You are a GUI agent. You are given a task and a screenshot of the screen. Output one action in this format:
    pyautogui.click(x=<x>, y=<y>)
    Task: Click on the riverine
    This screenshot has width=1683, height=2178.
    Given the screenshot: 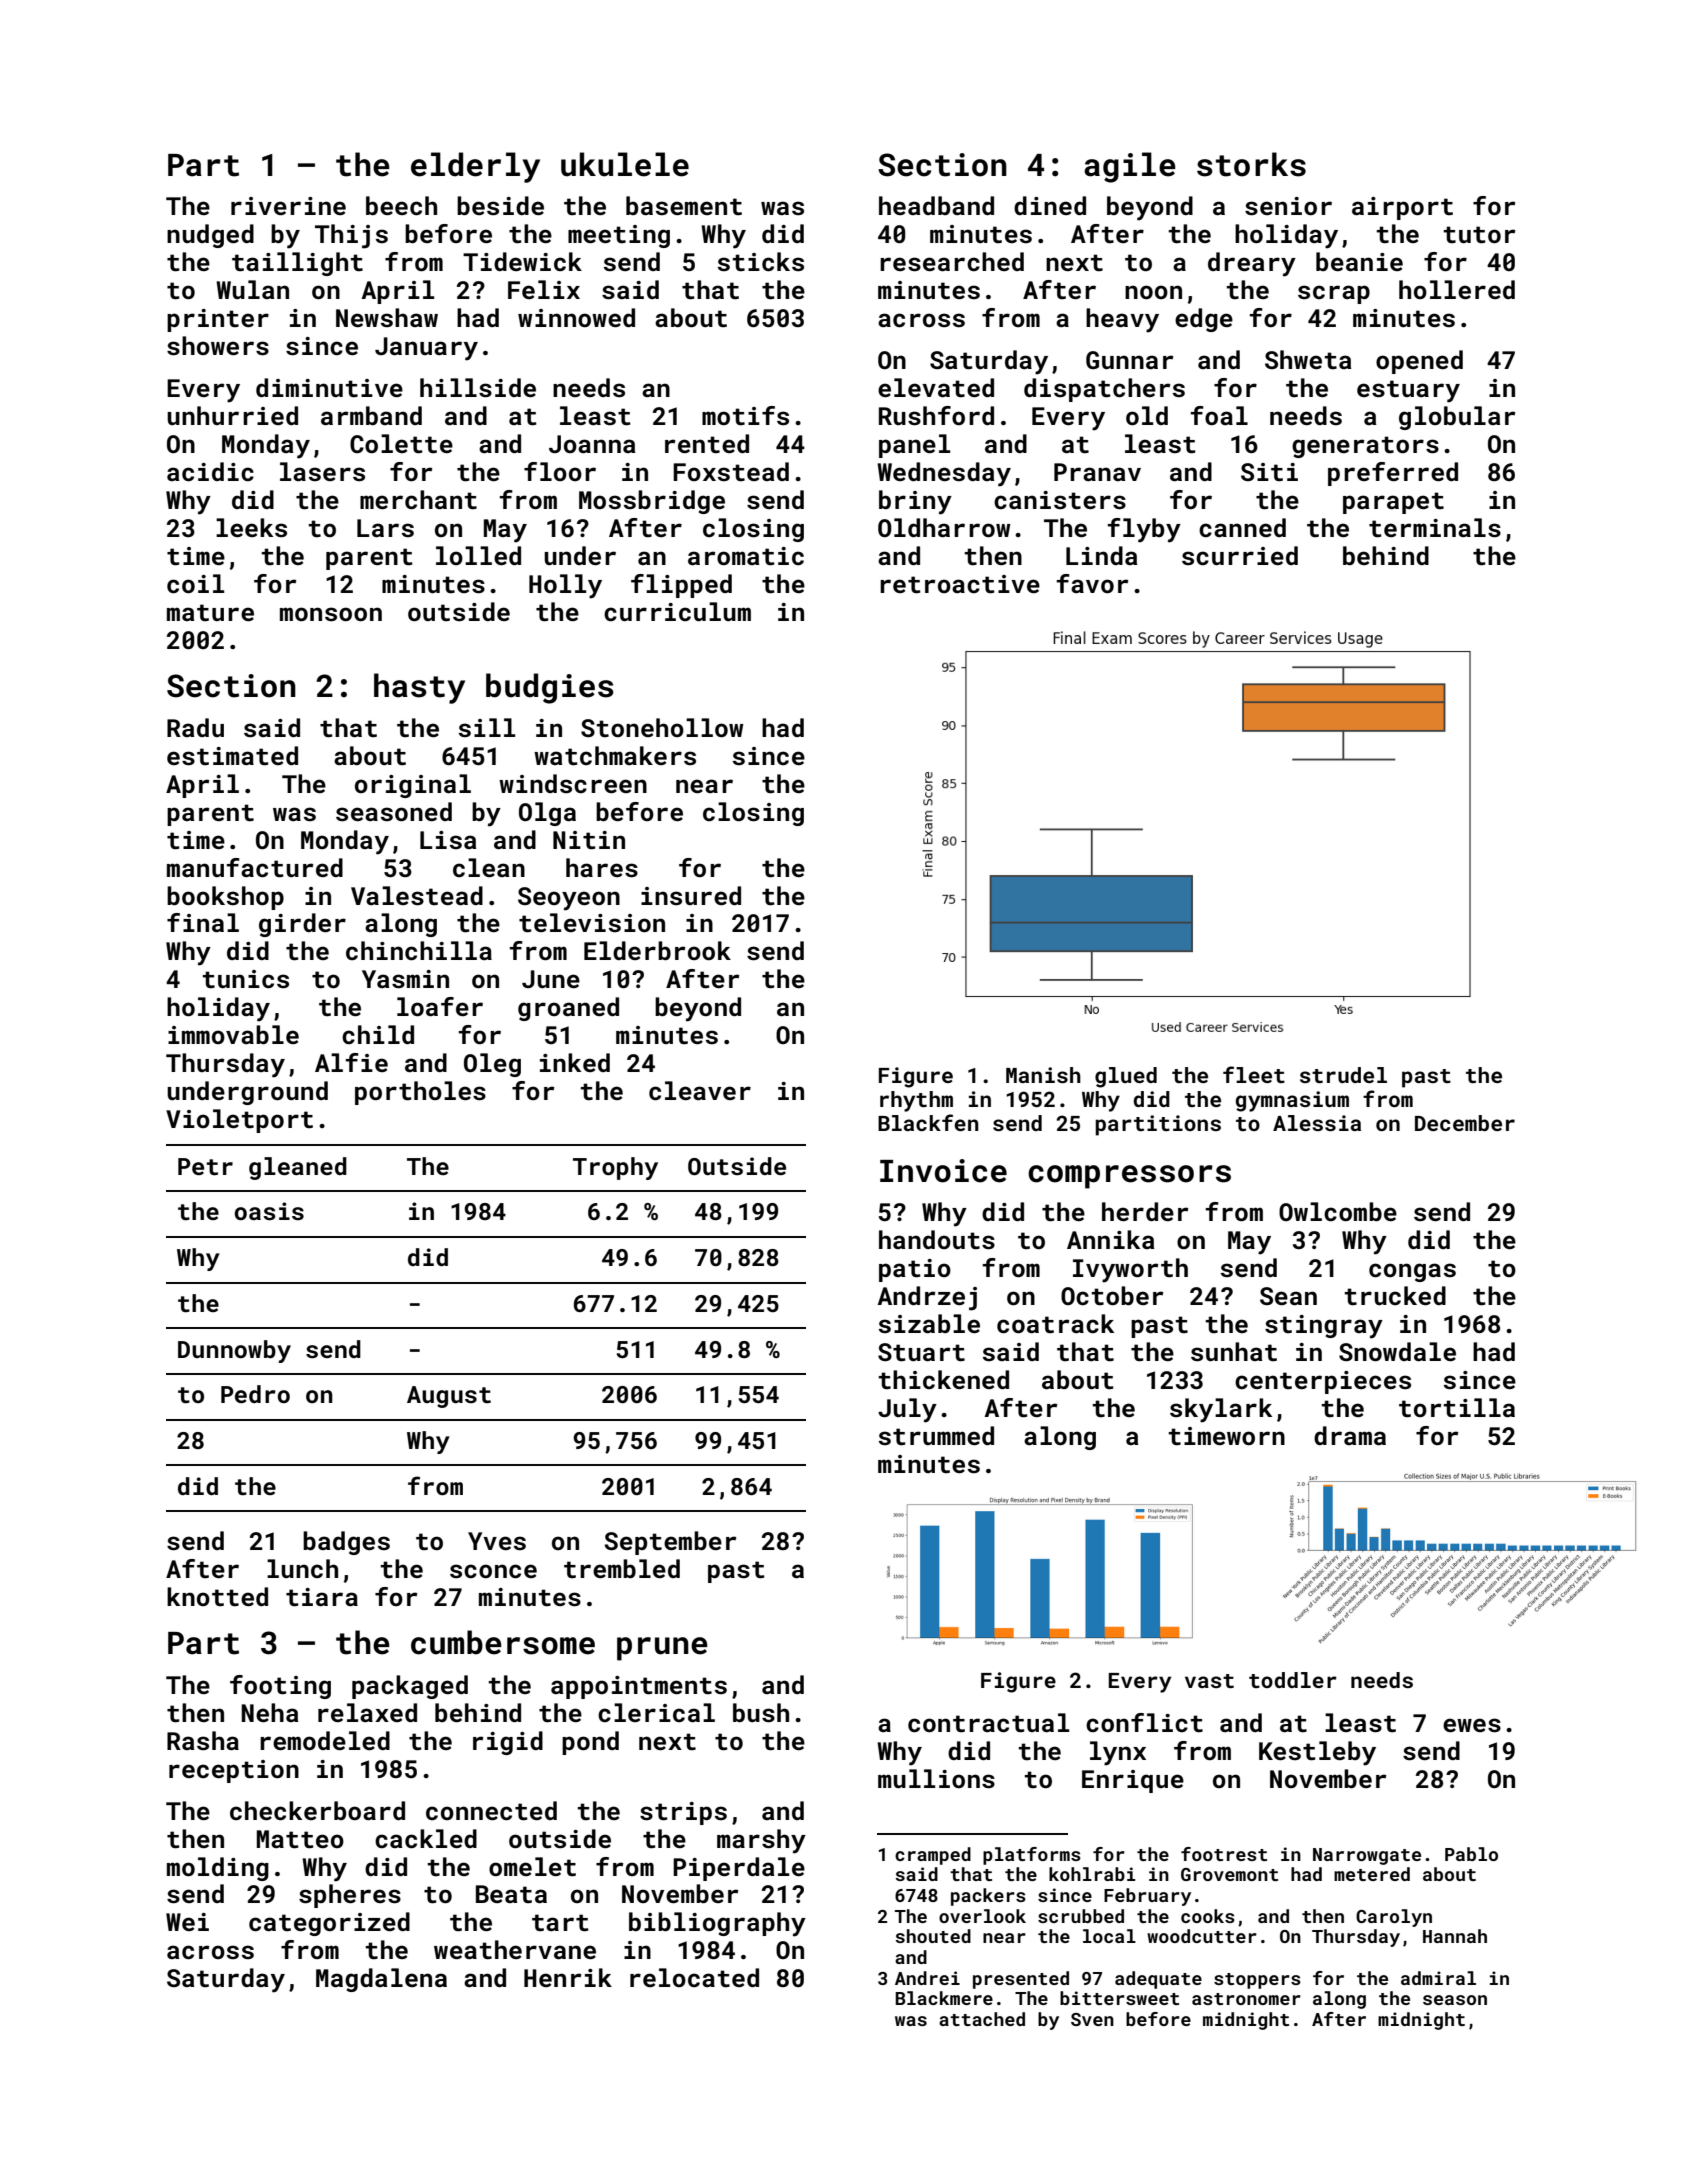 What is the action you would take?
    pyautogui.click(x=288, y=206)
